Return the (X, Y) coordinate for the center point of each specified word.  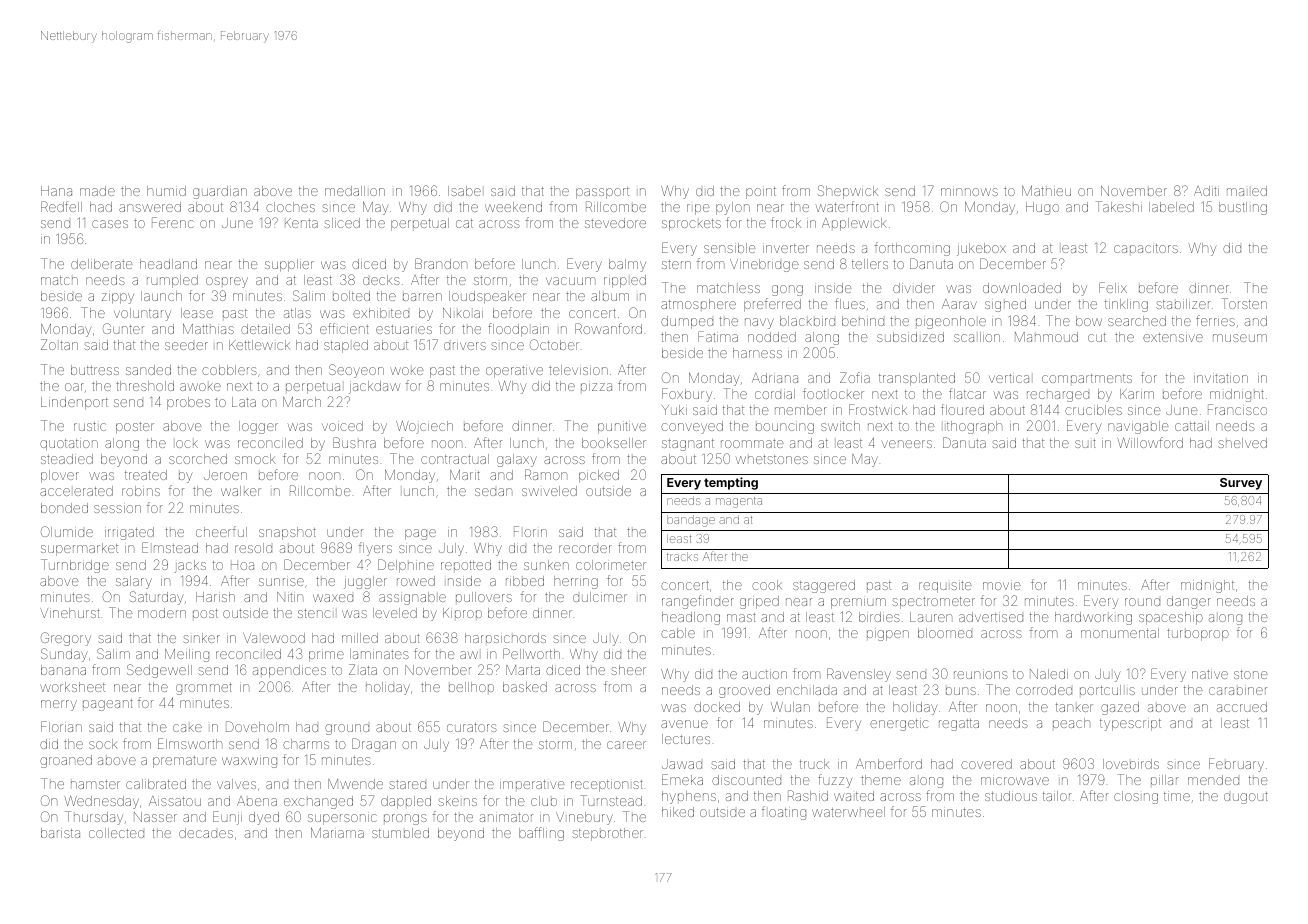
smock (255, 459)
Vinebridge (764, 265)
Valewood (274, 638)
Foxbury (687, 395)
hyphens (689, 797)
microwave (1015, 781)
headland (168, 264)
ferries (1215, 320)
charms (306, 744)
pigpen (888, 635)
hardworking (1093, 618)
